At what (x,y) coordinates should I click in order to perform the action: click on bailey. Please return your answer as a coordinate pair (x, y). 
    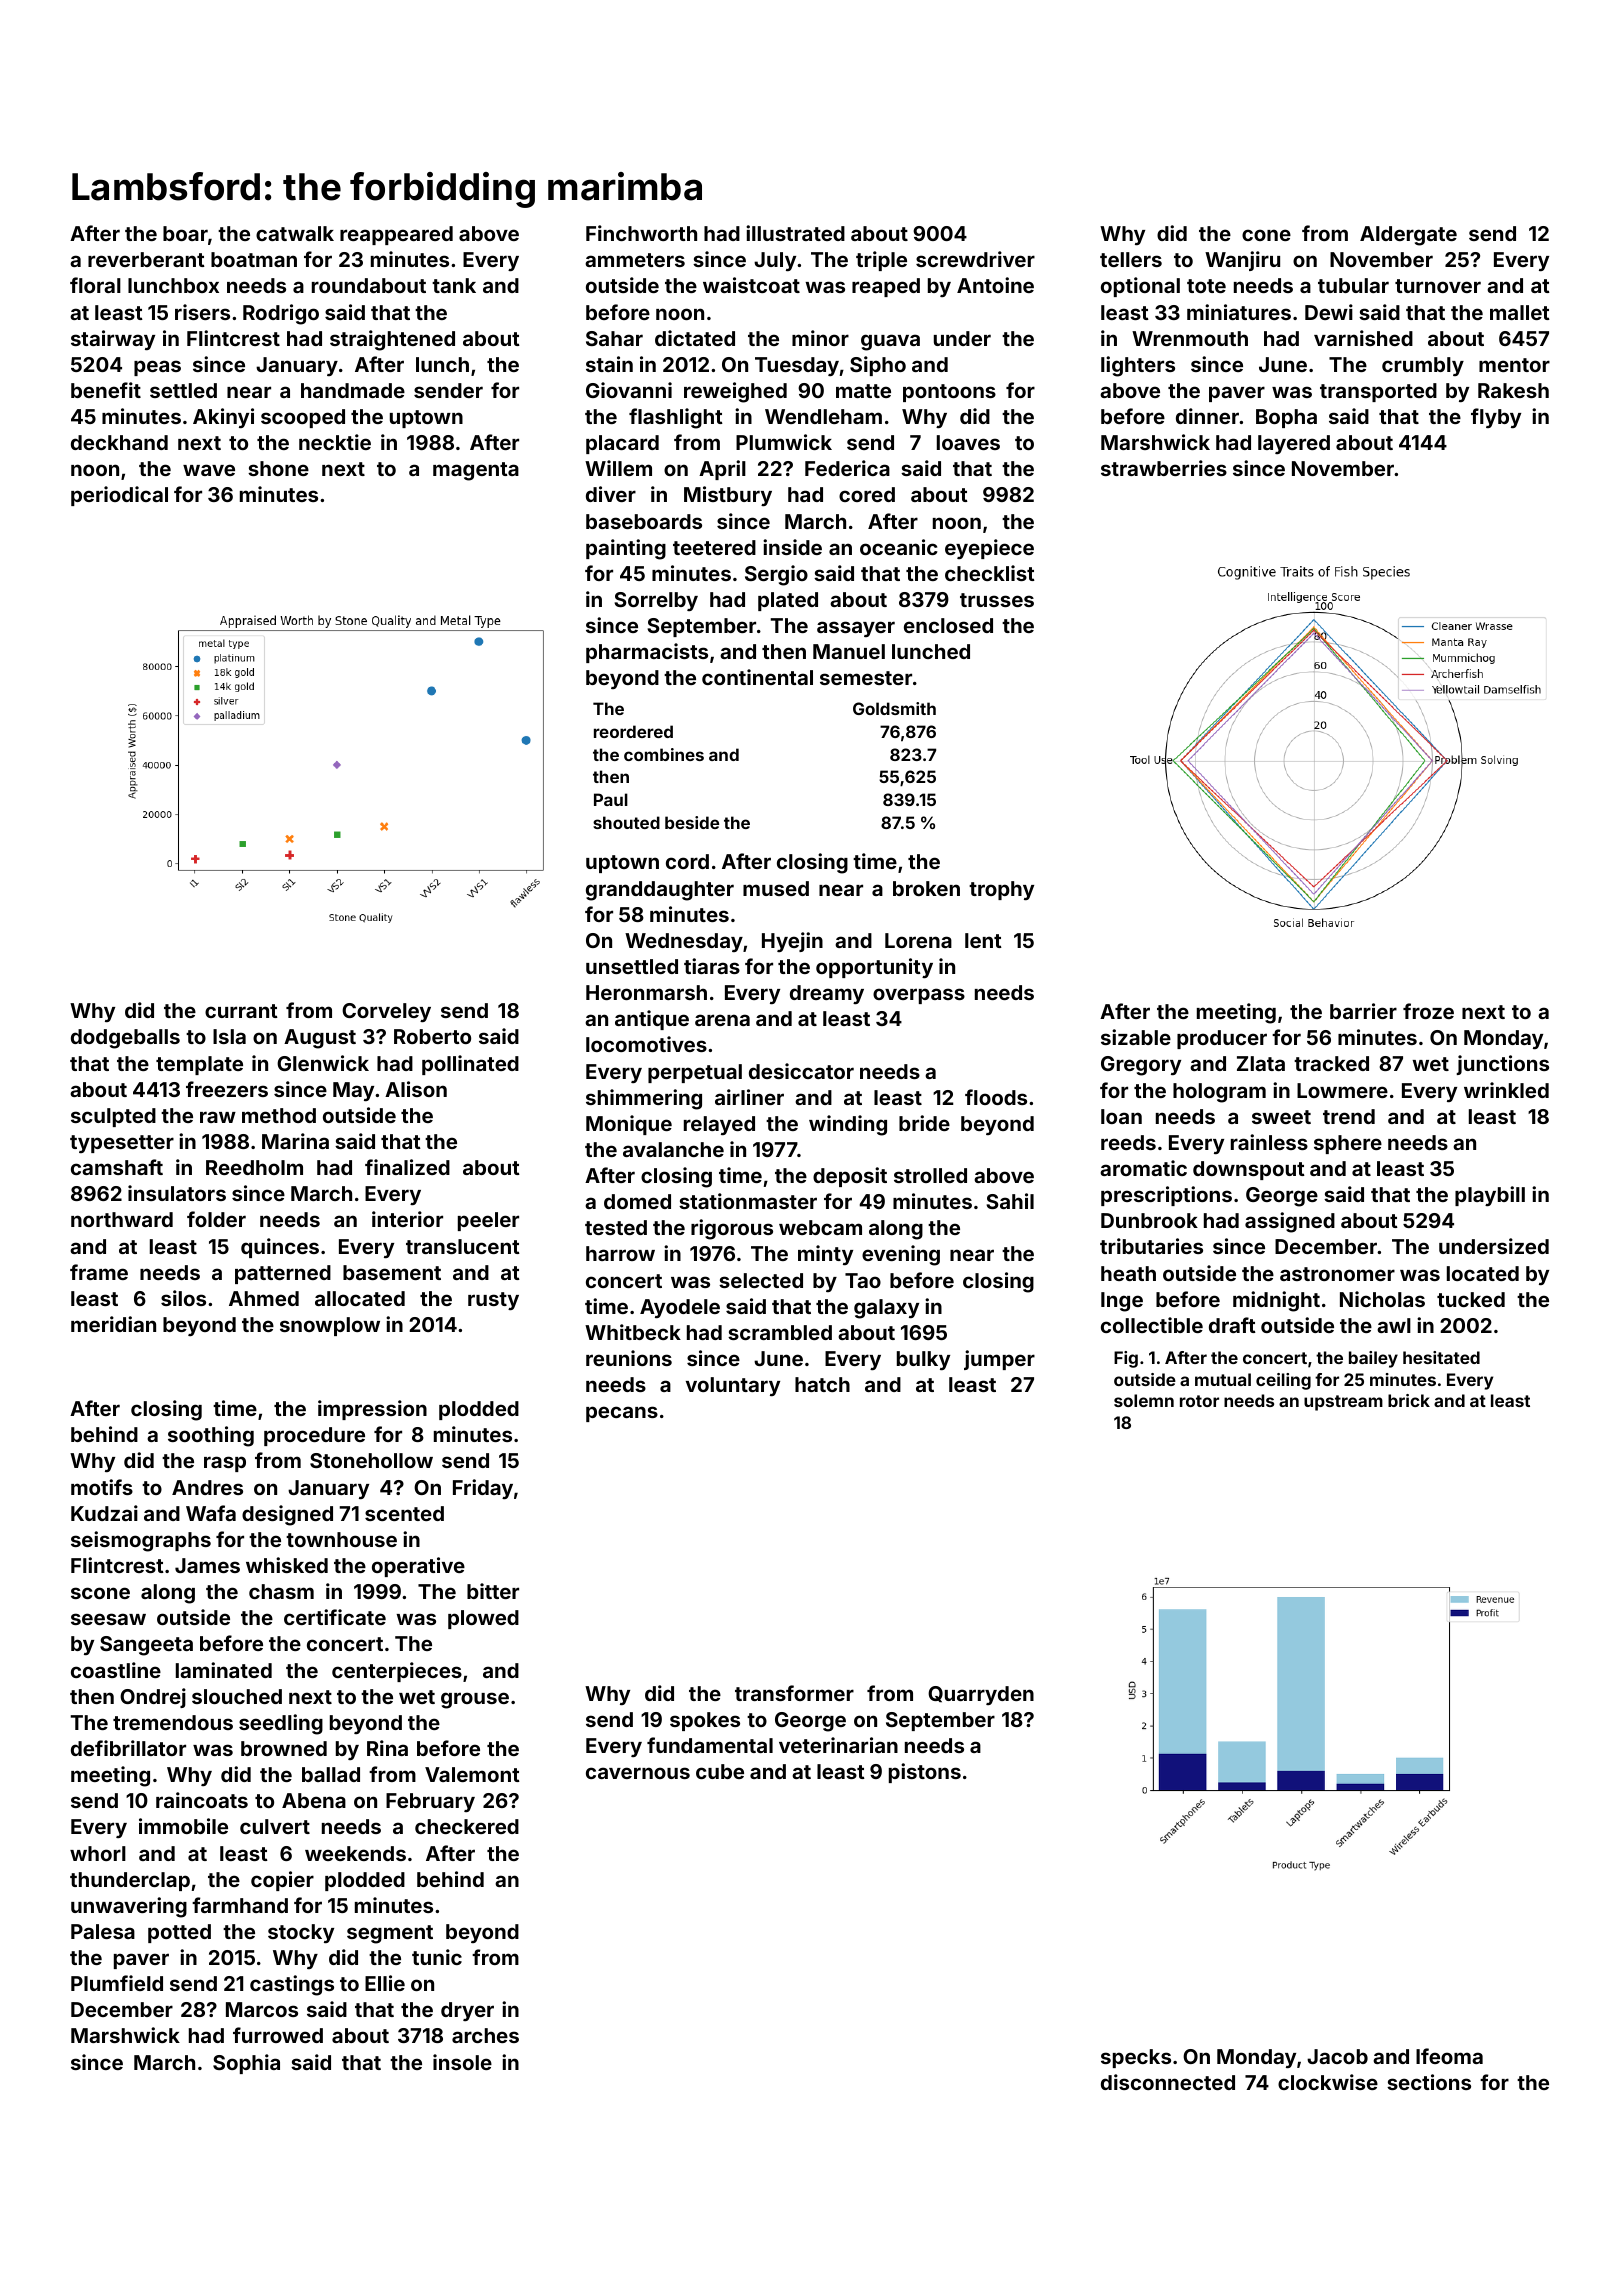
    Looking at the image, I should click on (1373, 1359).
